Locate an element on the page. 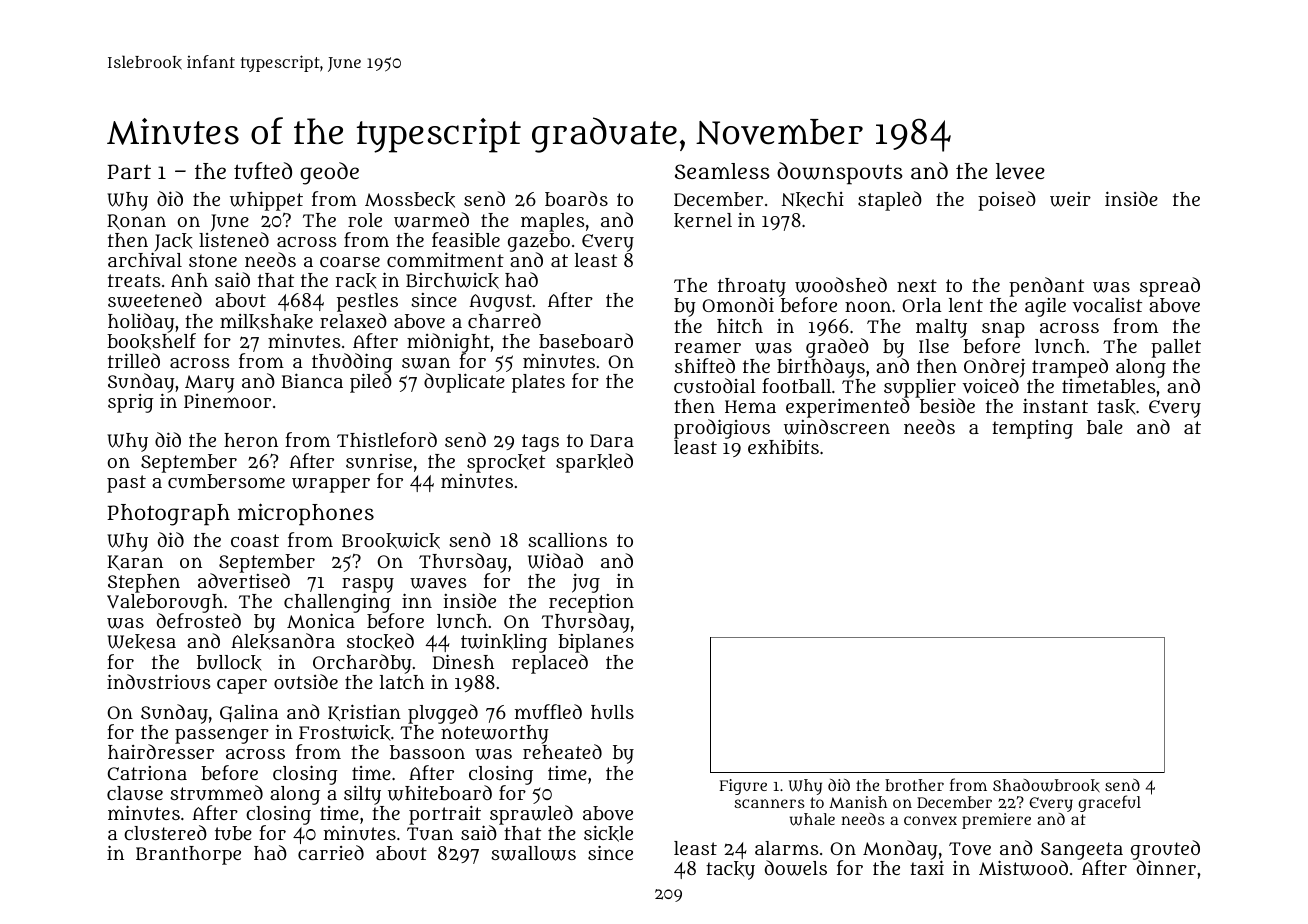  supplier is located at coordinates (920, 389).
